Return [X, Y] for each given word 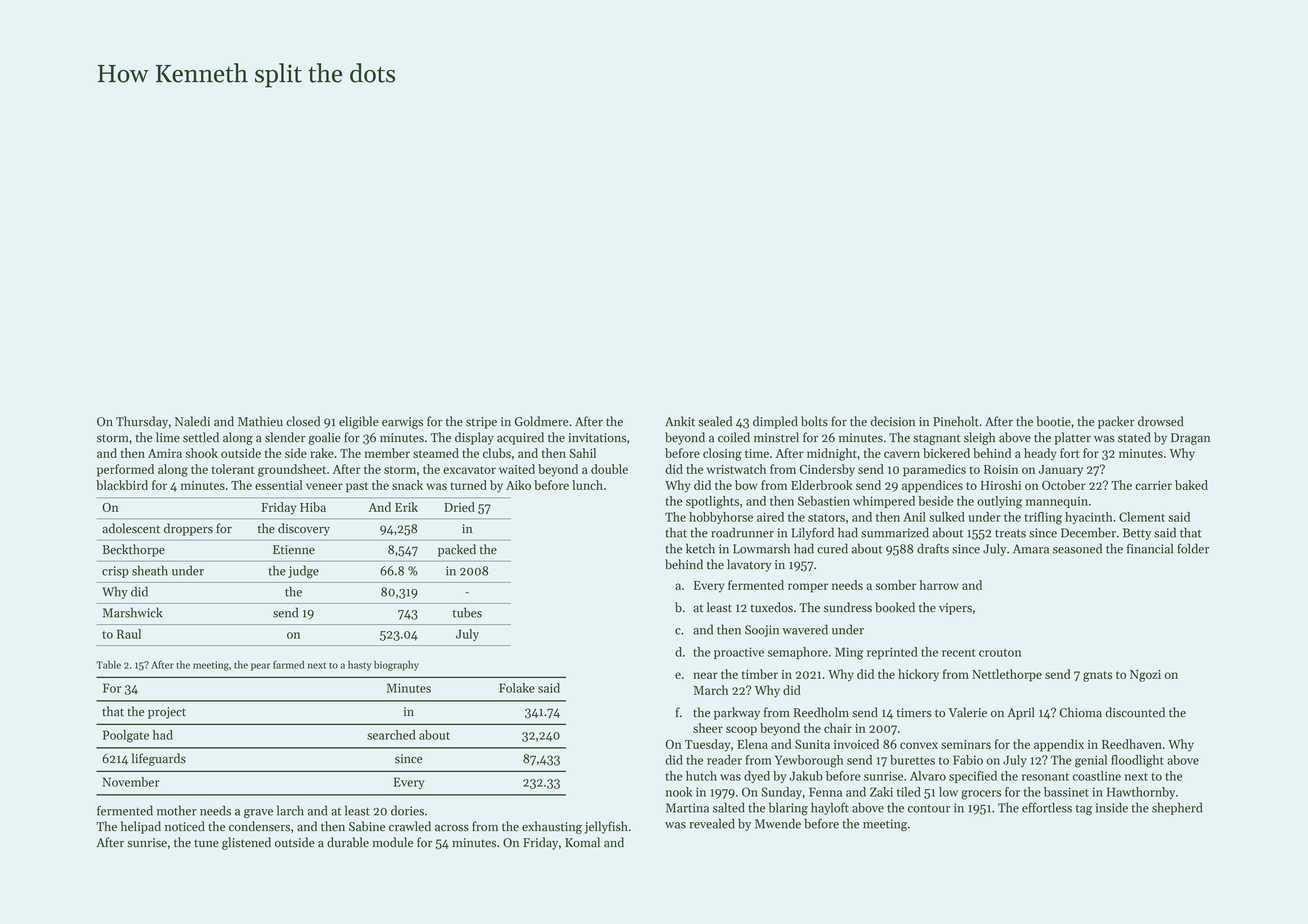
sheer [708, 728]
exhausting [552, 827]
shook [201, 453]
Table [108, 664]
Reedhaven [1132, 744]
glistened [246, 843]
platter [1073, 438]
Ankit [680, 421]
